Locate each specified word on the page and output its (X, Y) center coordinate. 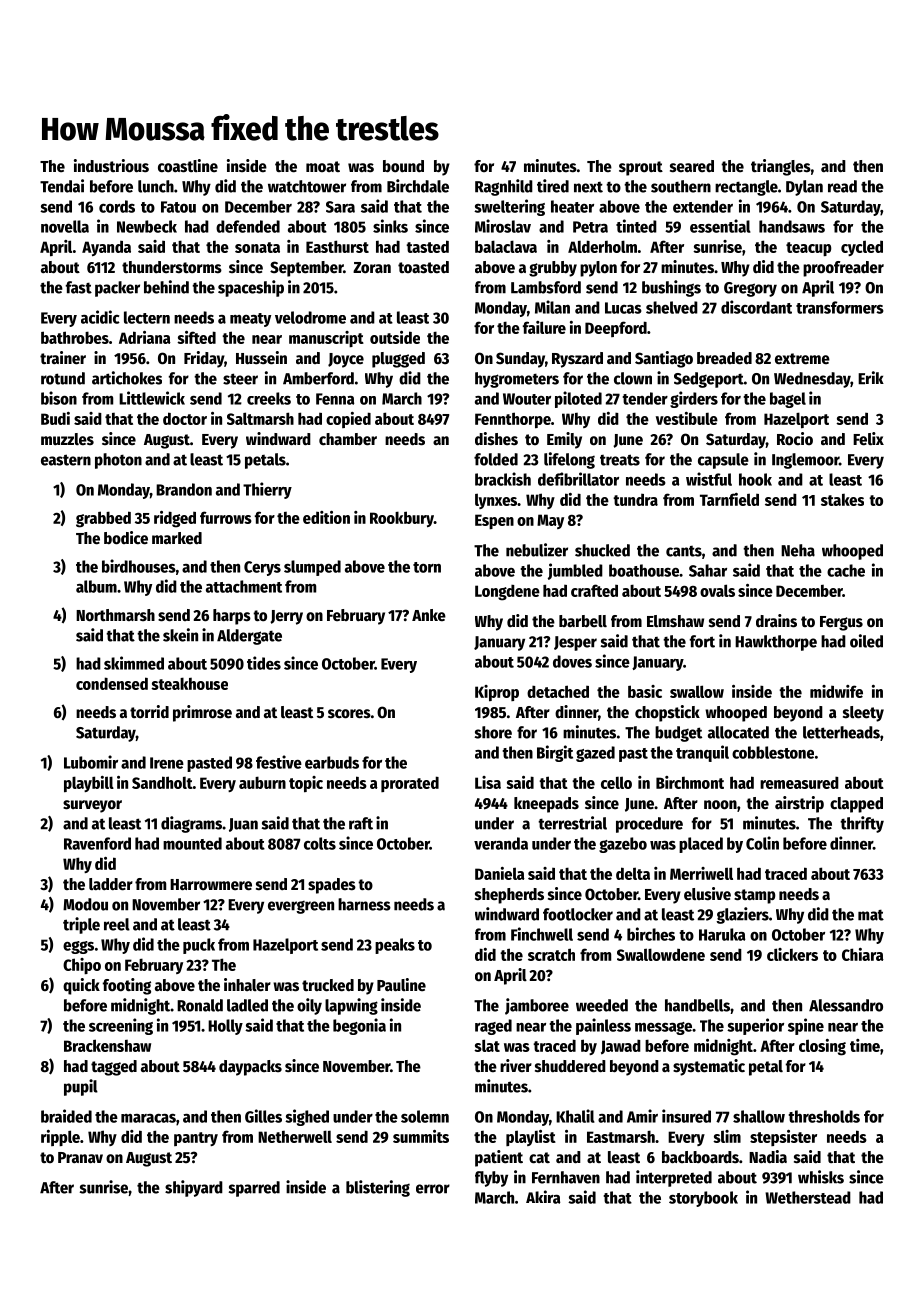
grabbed (103, 519)
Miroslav (503, 226)
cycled (862, 248)
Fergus (841, 623)
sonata (257, 247)
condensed (112, 683)
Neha (798, 550)
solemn (425, 1116)
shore (493, 732)
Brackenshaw (107, 1045)
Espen (494, 521)
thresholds (824, 1116)
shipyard (194, 1188)
